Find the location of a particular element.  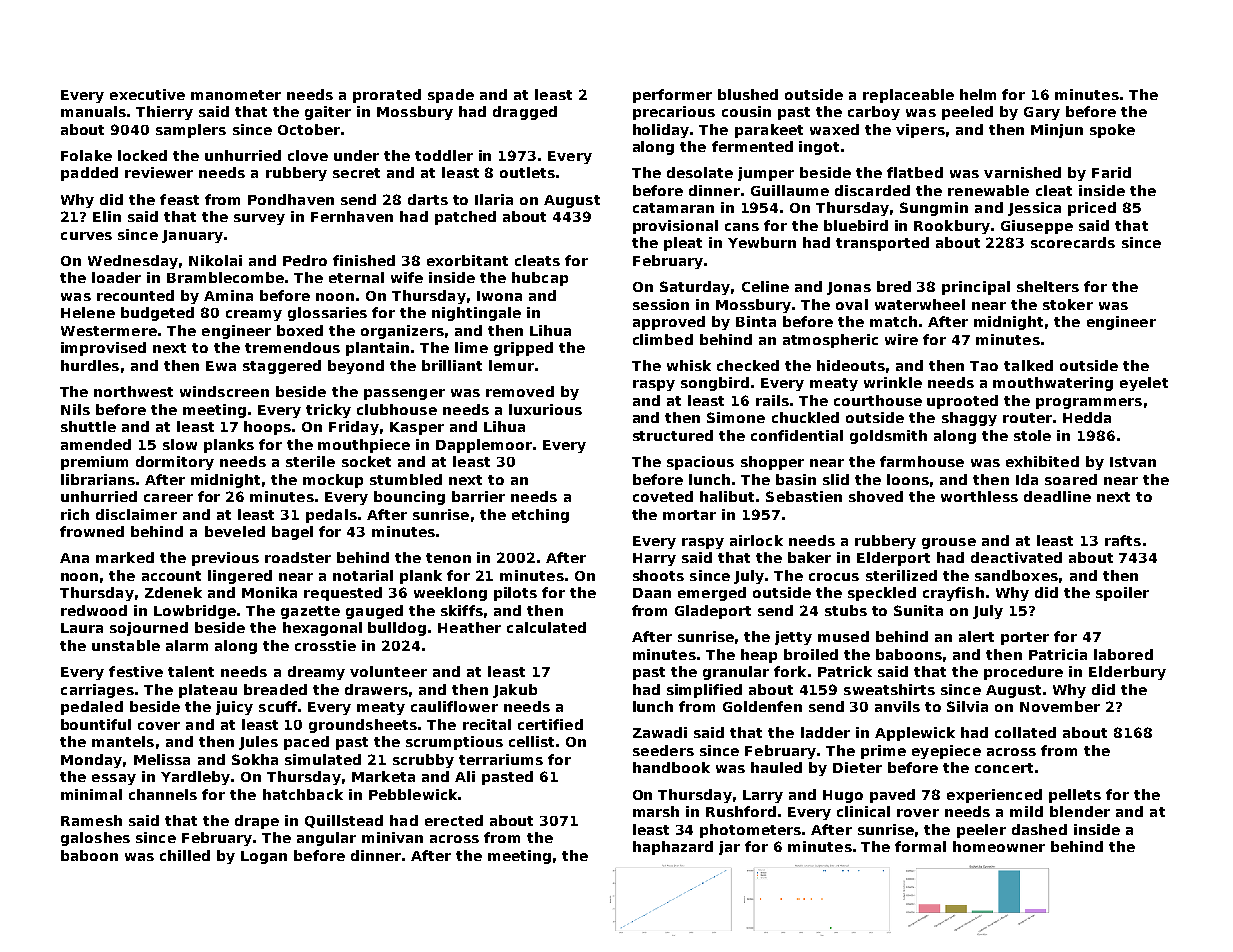

stole is located at coordinates (1032, 435).
